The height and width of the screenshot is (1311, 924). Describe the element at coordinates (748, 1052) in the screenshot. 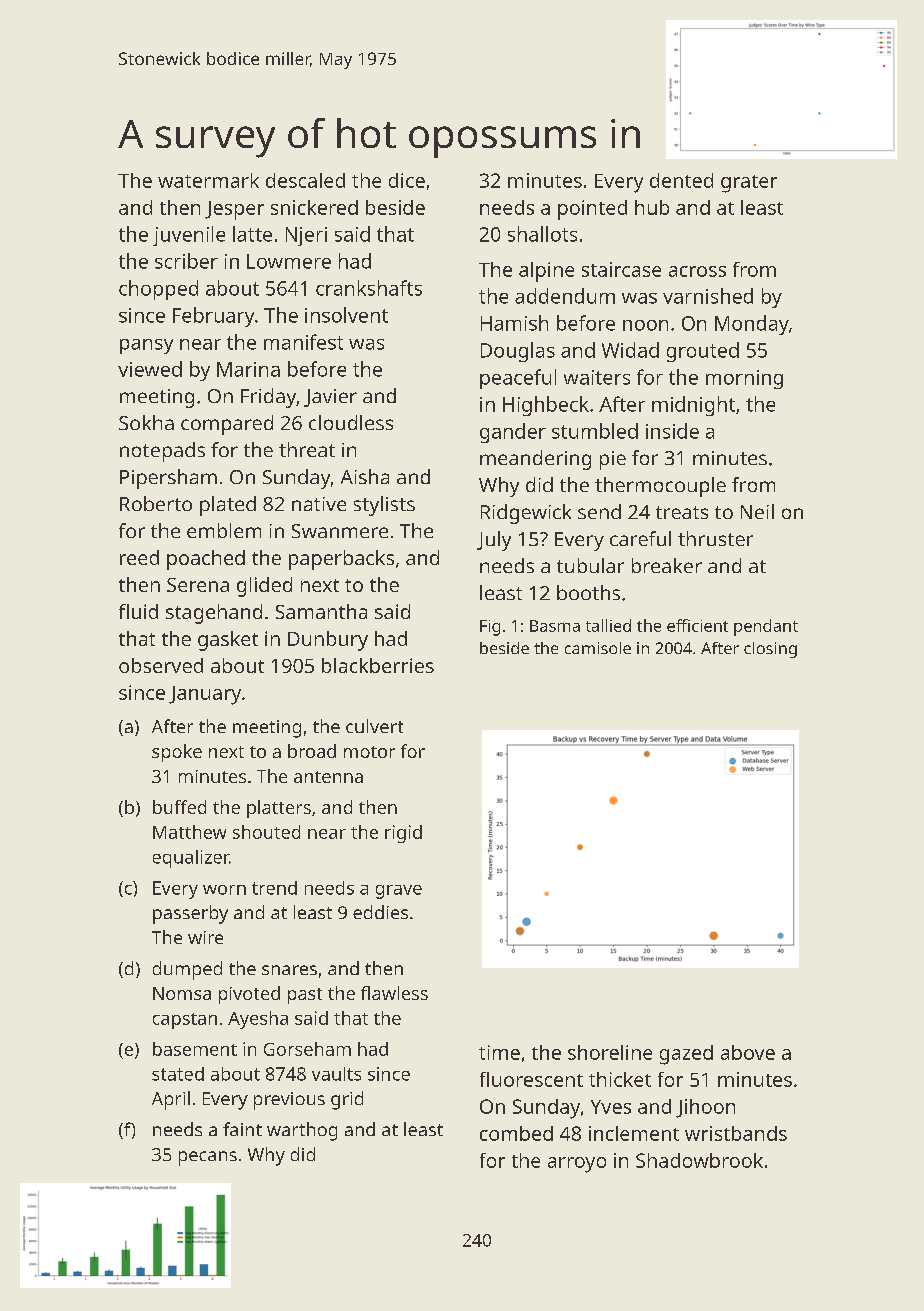

I see `above` at that location.
